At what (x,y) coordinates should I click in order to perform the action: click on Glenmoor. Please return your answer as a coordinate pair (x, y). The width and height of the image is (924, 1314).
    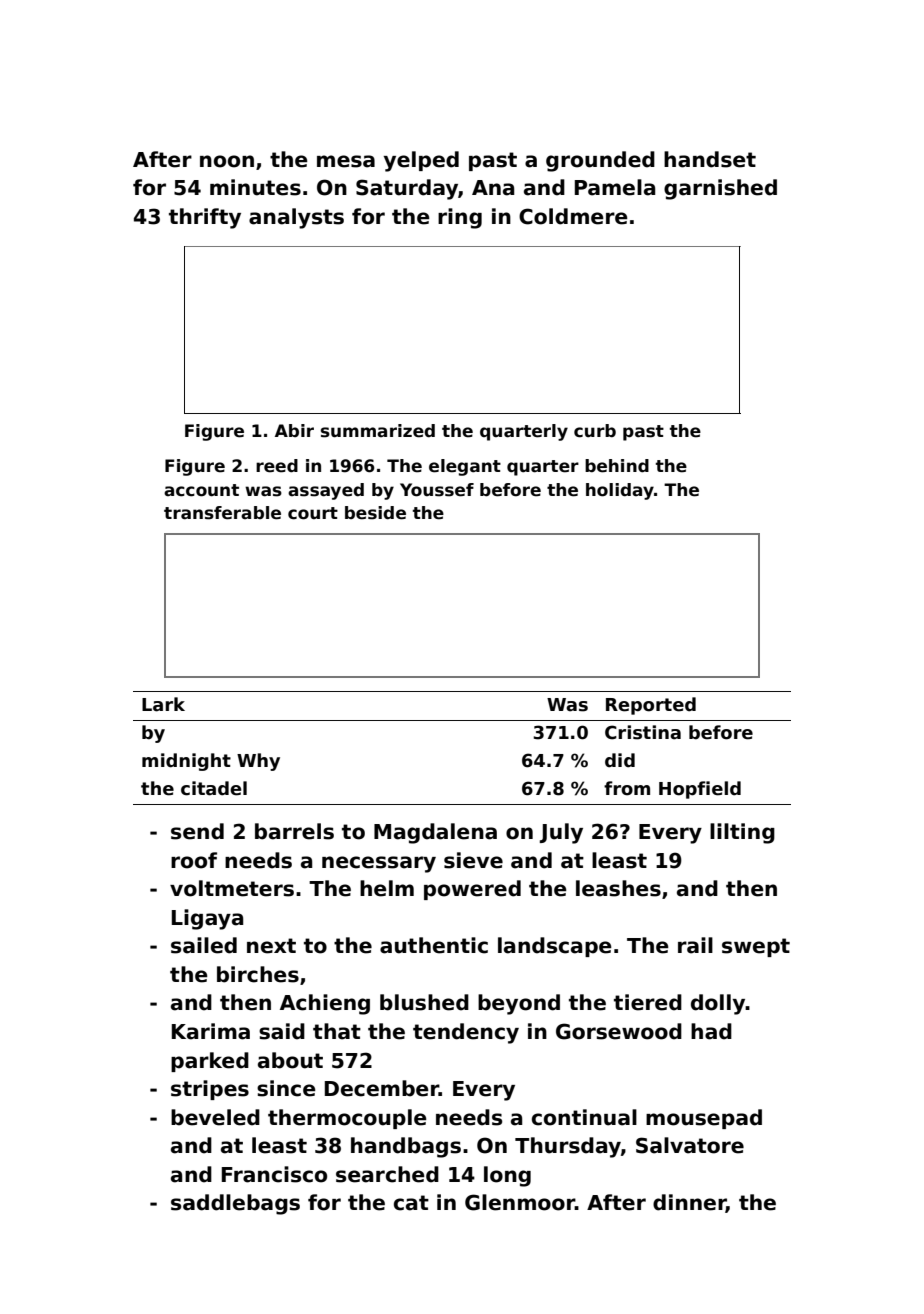
    Looking at the image, I should click on (520, 1202).
